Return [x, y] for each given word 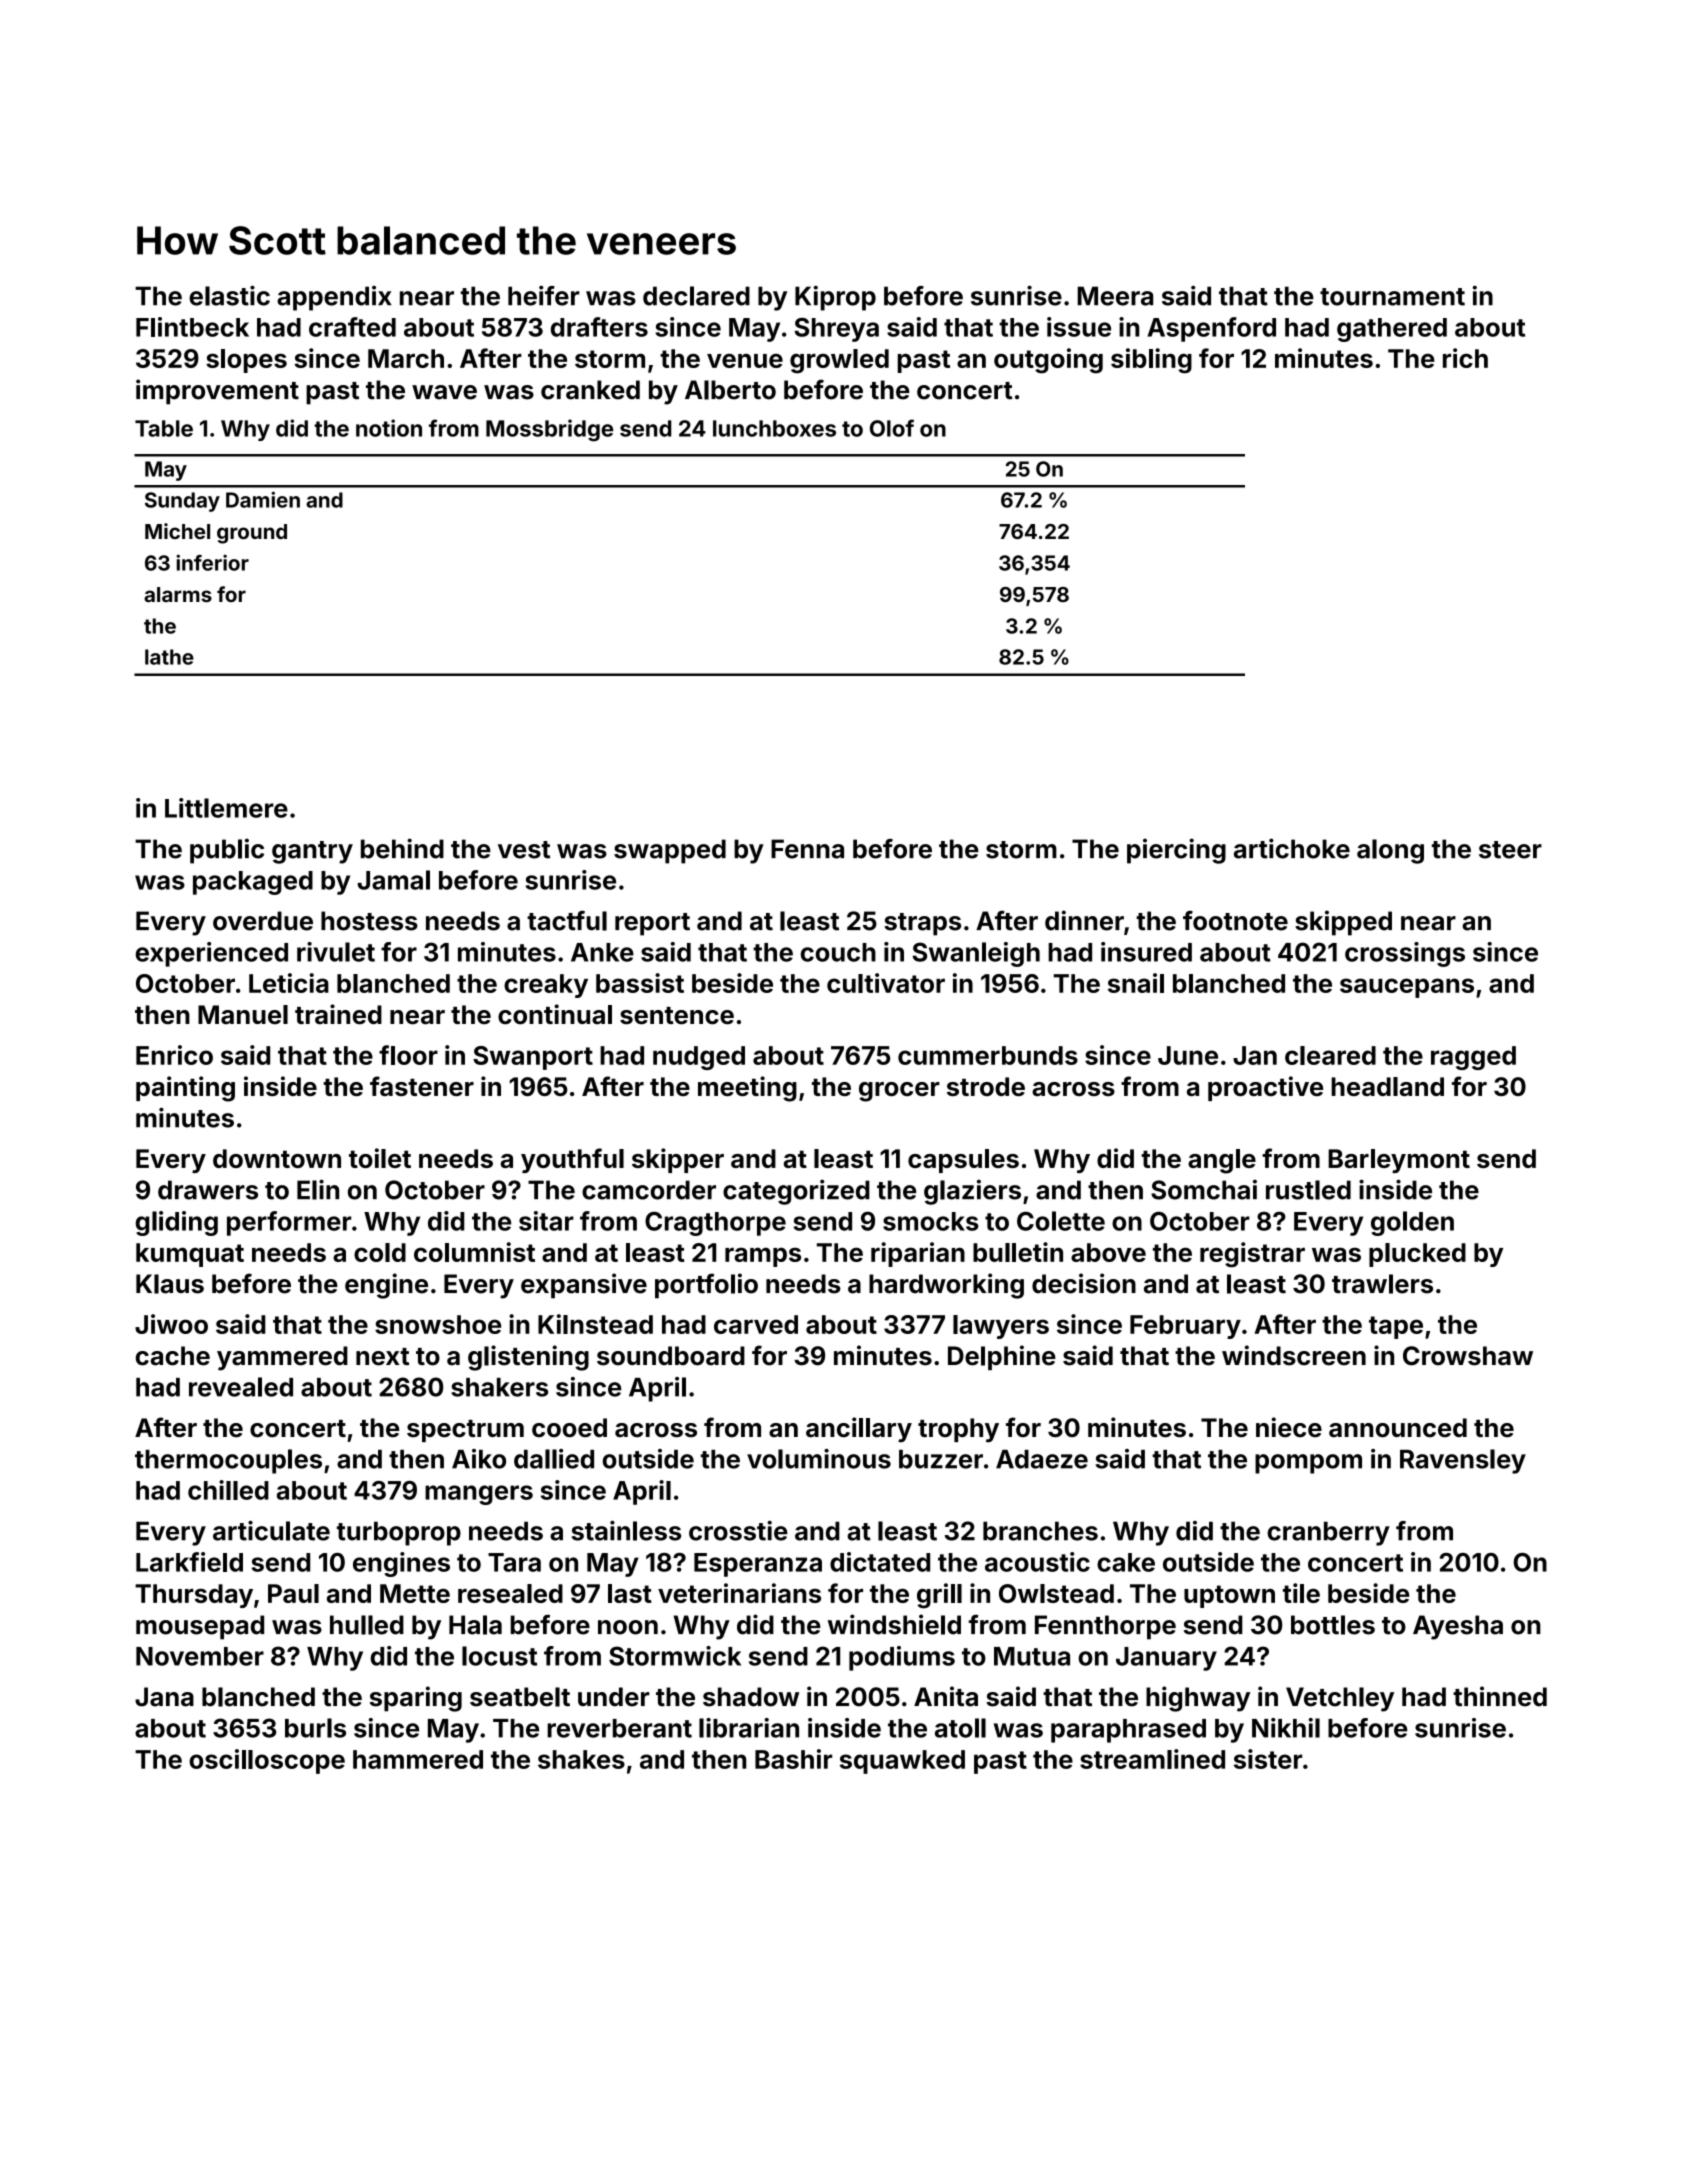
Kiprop [835, 298]
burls [315, 1728]
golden [1412, 1223]
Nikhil [1286, 1728]
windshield [894, 1624]
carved [756, 1324]
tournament [1392, 297]
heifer [544, 295]
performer [289, 1223]
